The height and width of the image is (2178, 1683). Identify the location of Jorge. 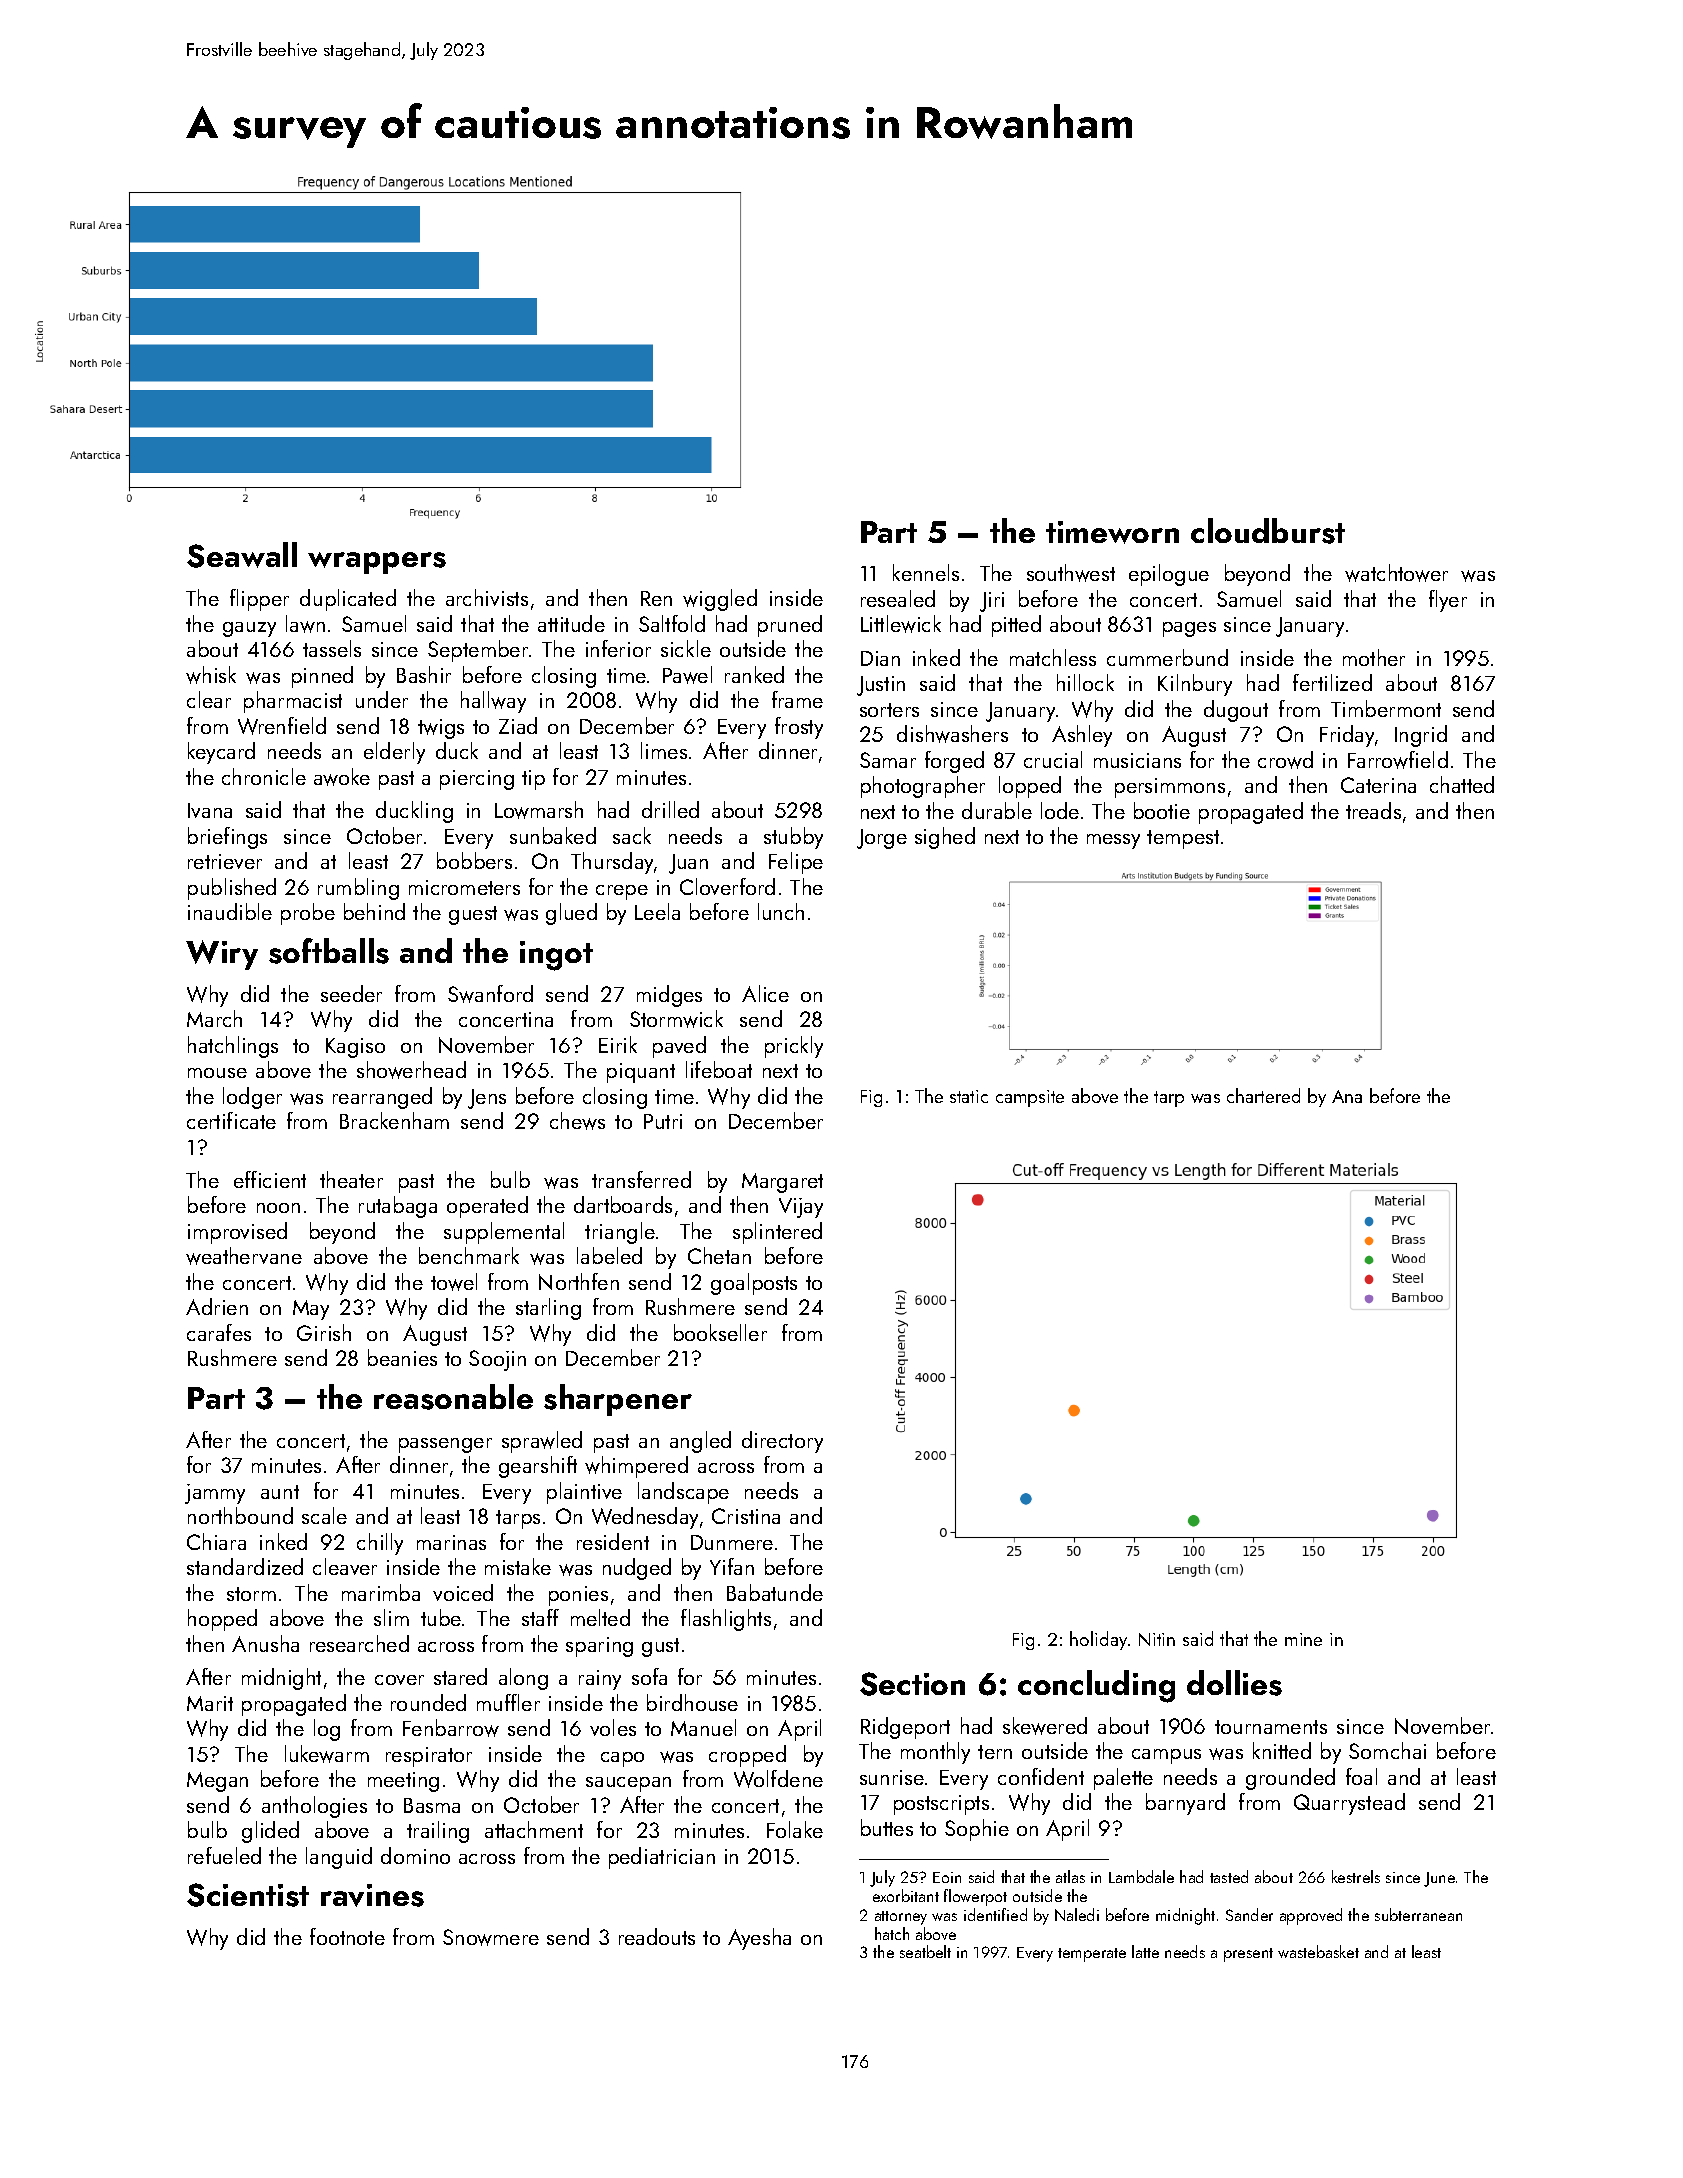
(882, 839).
